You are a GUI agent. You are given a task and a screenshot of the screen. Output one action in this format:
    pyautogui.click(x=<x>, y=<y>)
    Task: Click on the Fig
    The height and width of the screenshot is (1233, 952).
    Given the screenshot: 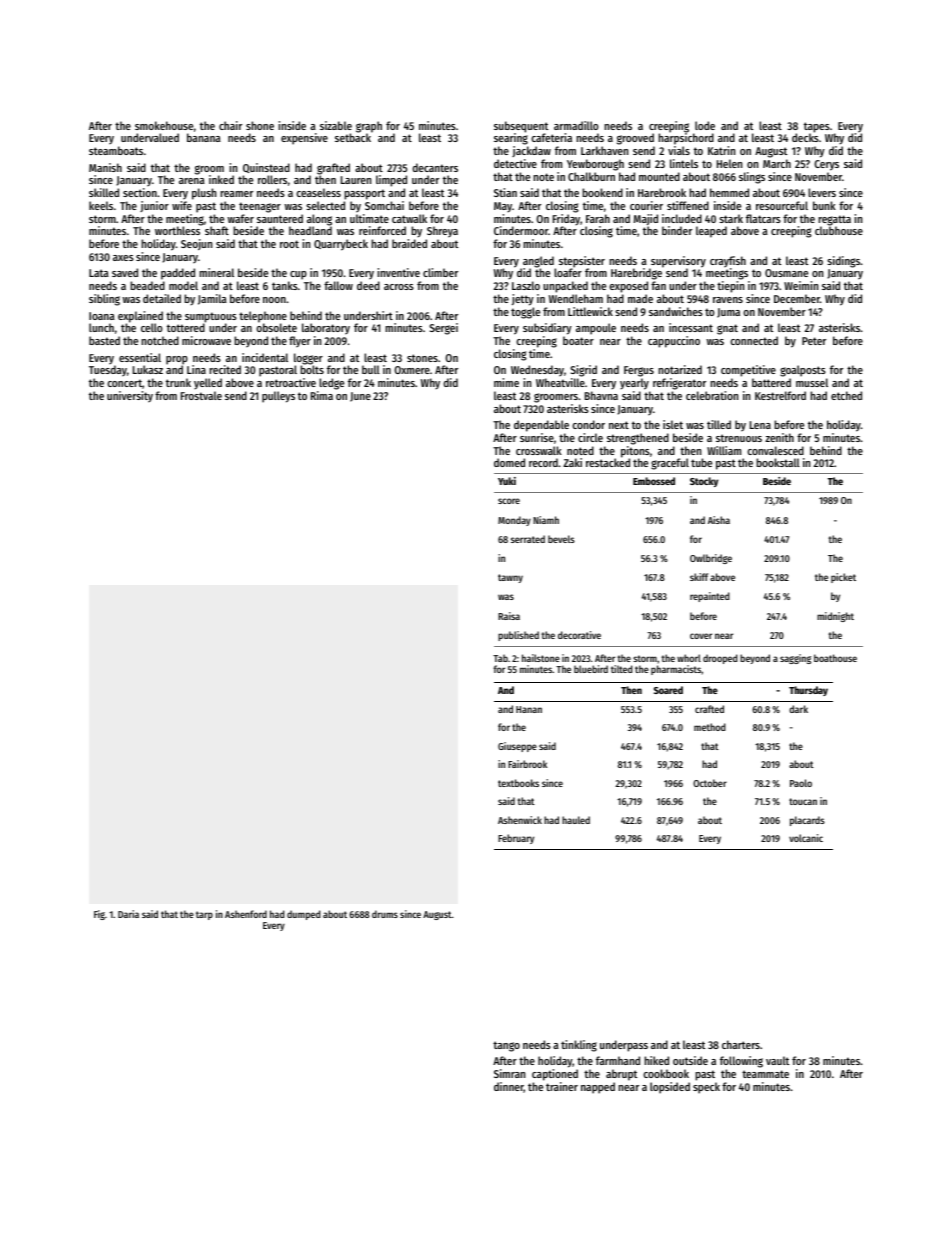 What is the action you would take?
    pyautogui.click(x=99, y=915)
